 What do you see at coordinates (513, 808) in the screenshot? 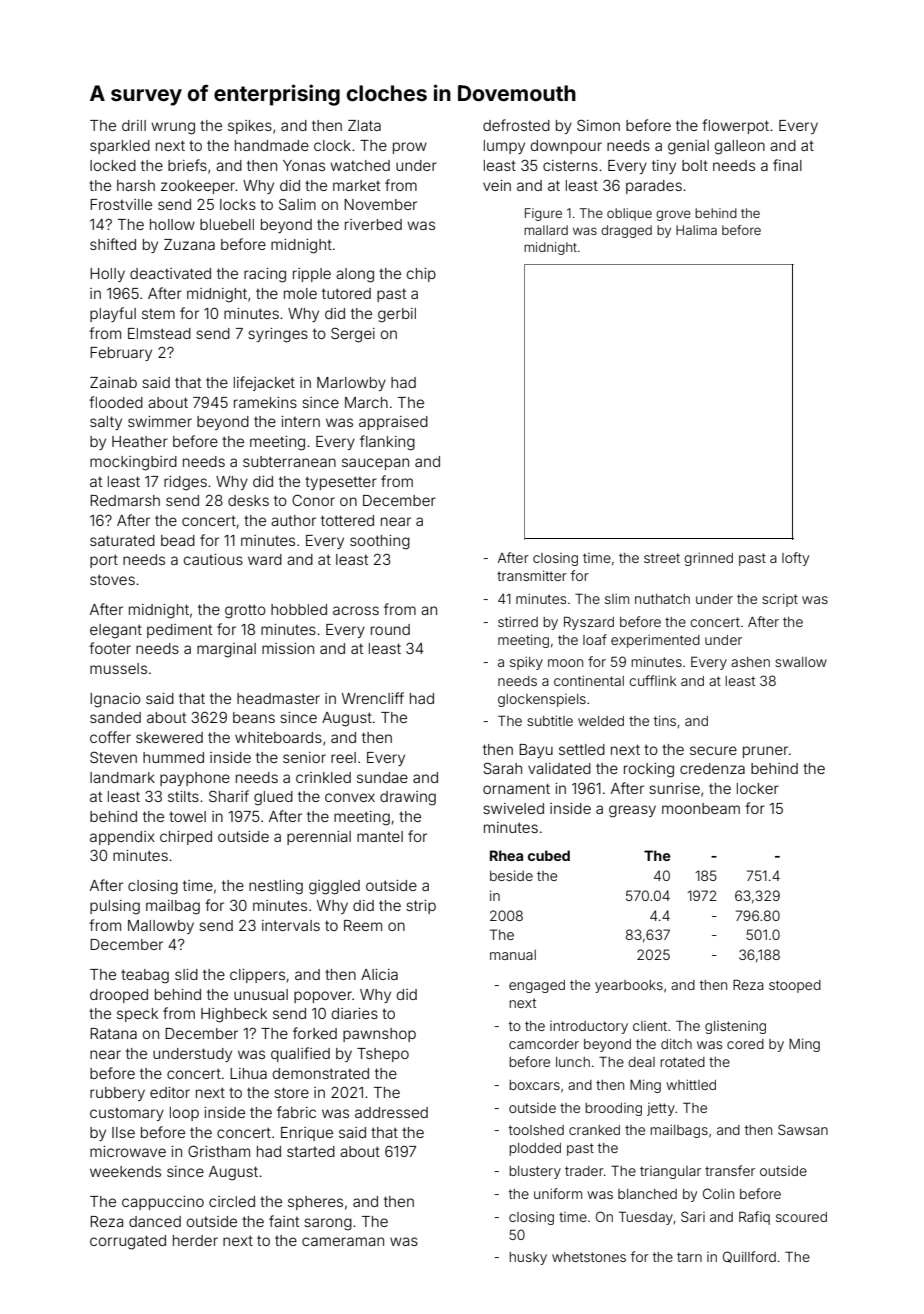
I see `swiveled` at bounding box center [513, 808].
